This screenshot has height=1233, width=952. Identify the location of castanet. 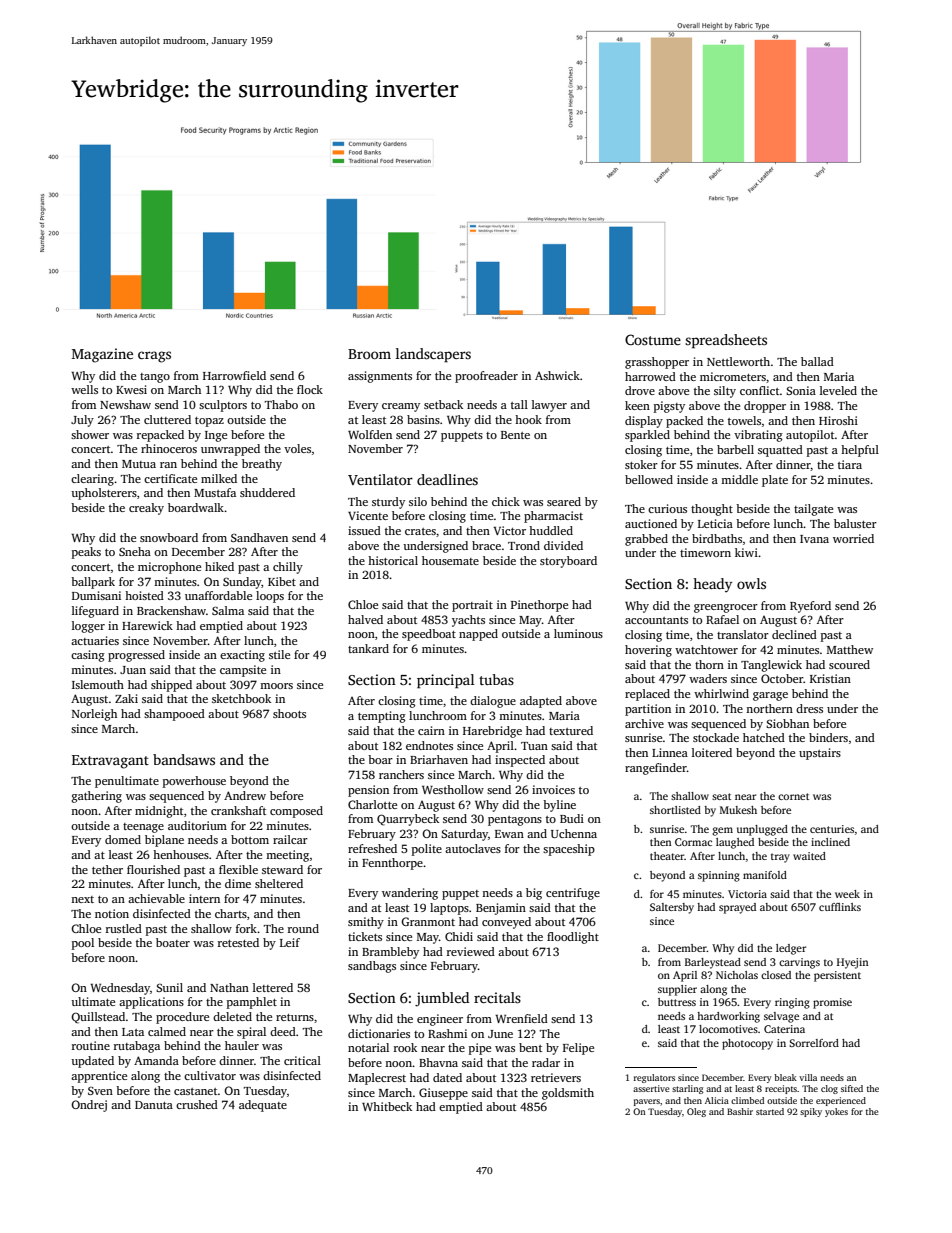
(196, 1091).
